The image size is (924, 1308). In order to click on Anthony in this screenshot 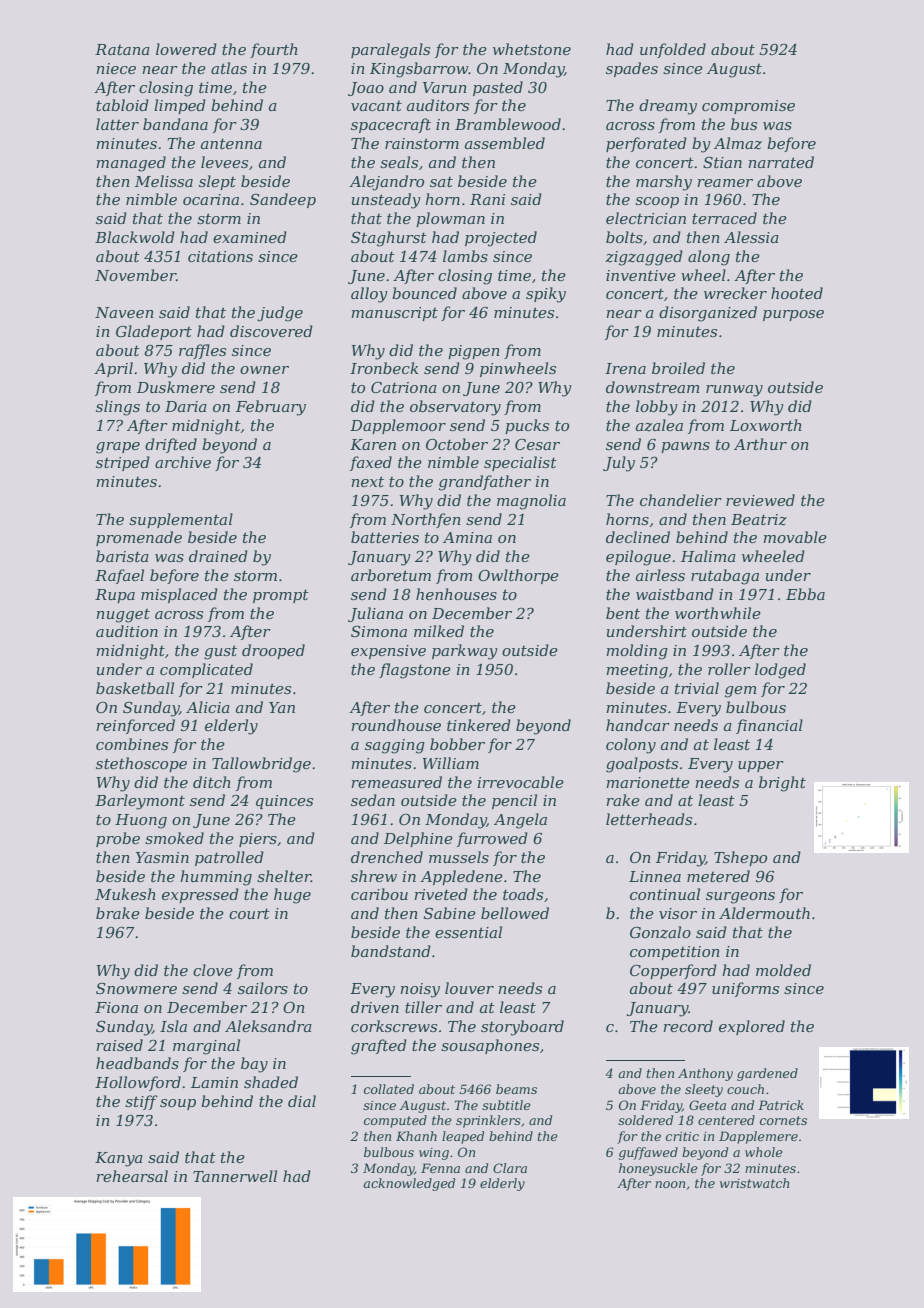, I will do `click(705, 1074)`.
